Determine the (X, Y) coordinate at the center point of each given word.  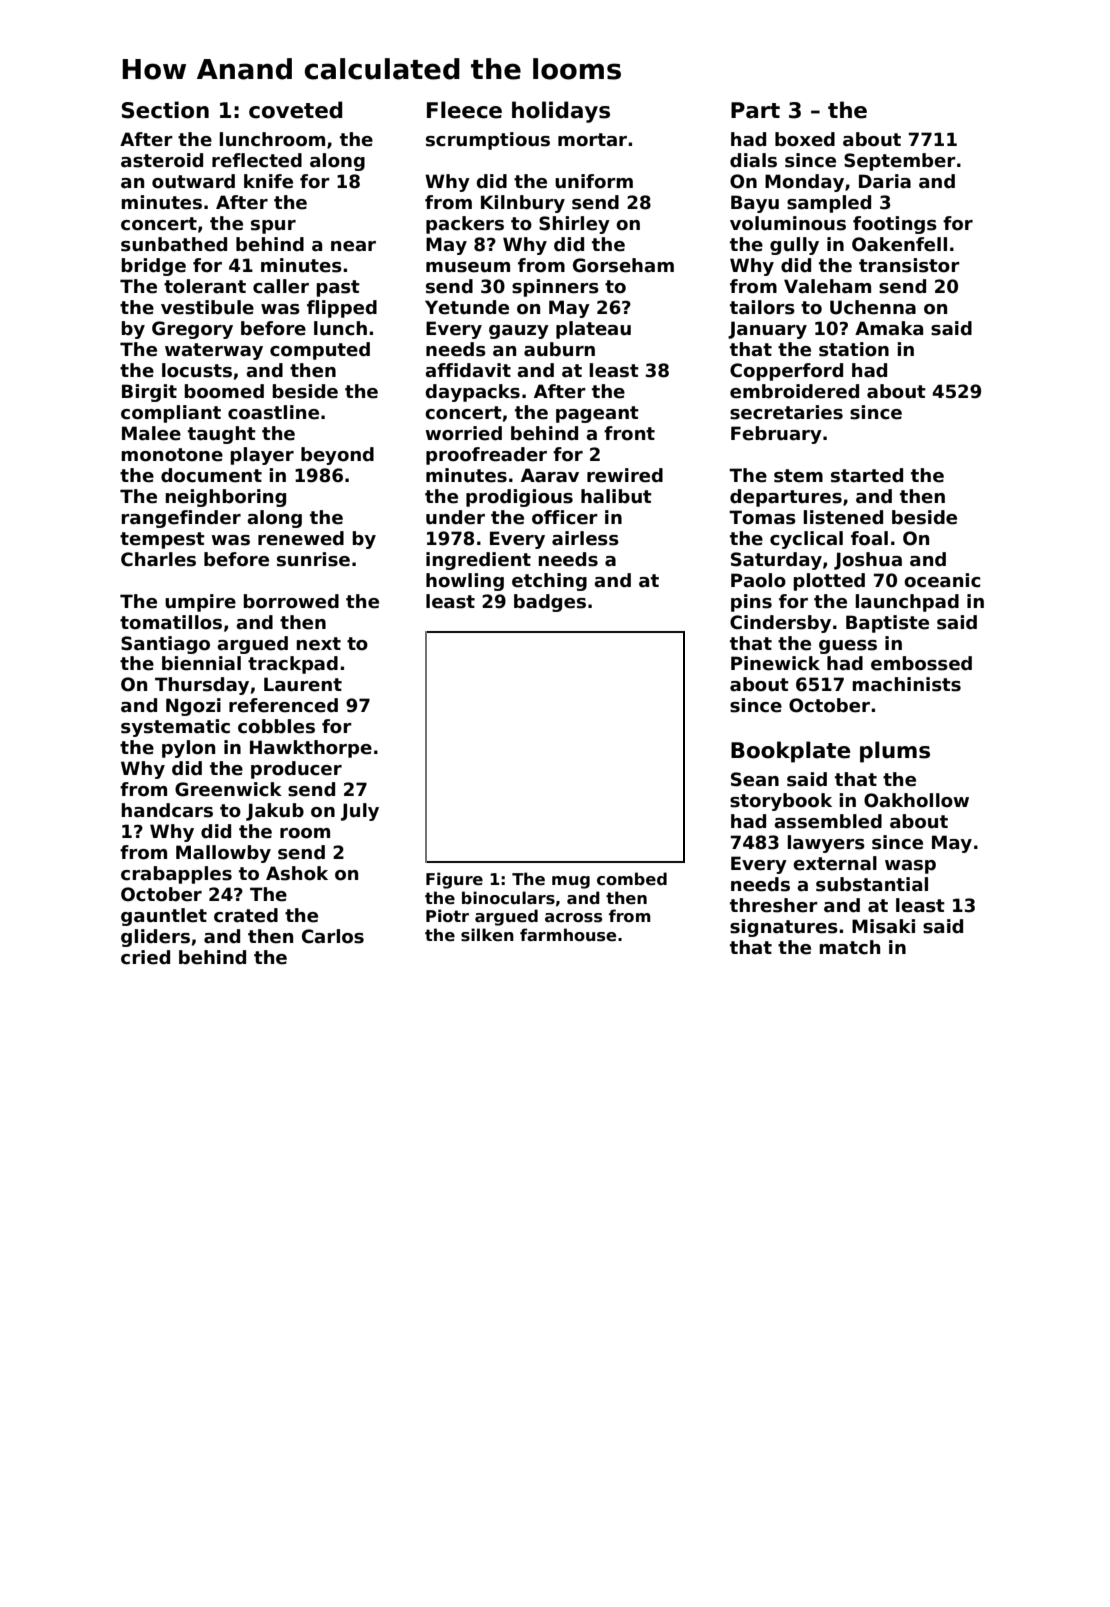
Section (165, 110)
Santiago (165, 645)
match (849, 947)
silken (487, 935)
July (360, 812)
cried (145, 957)
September (900, 162)
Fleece (464, 110)
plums (895, 752)
